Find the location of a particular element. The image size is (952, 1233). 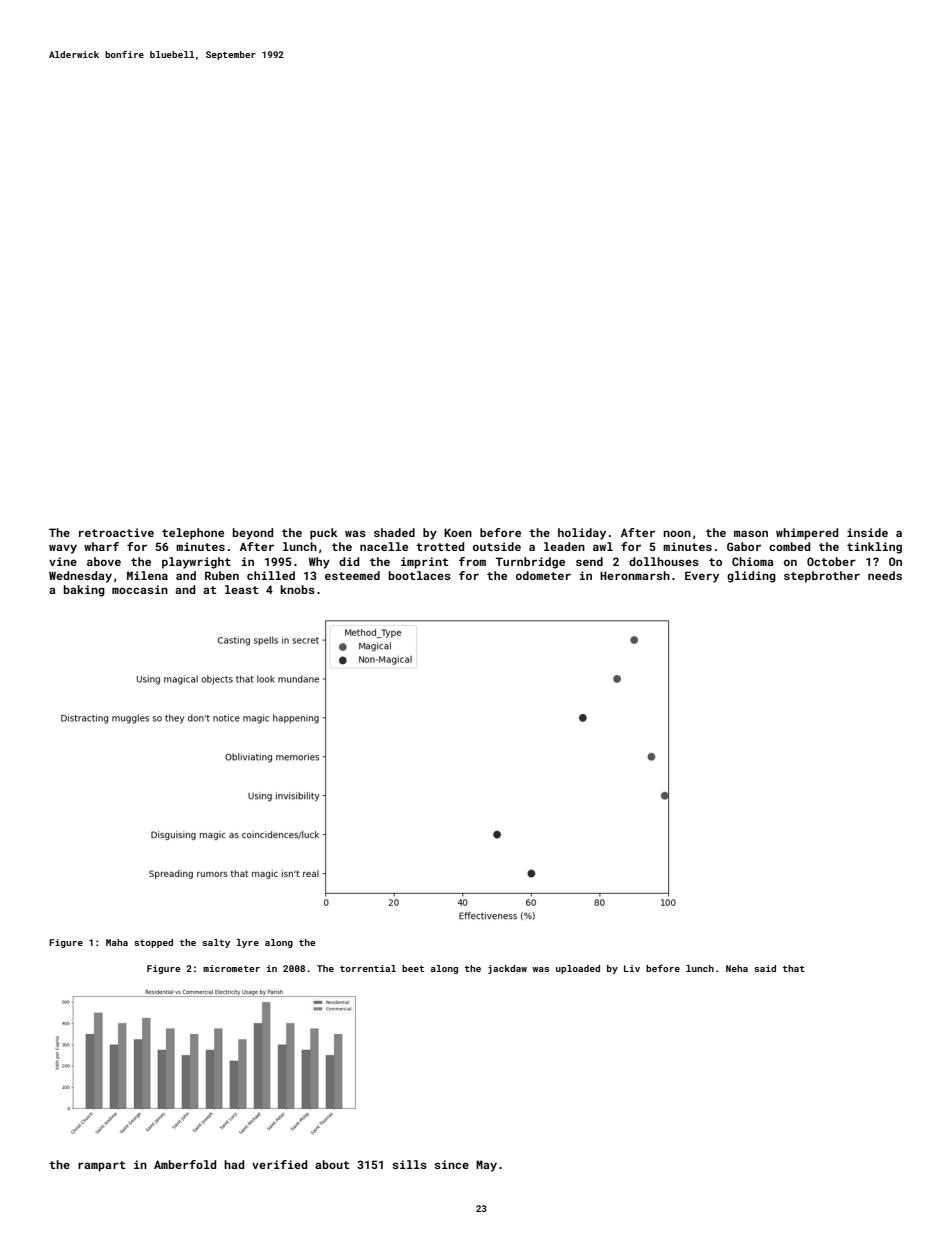

uploaded is located at coordinates (578, 969).
